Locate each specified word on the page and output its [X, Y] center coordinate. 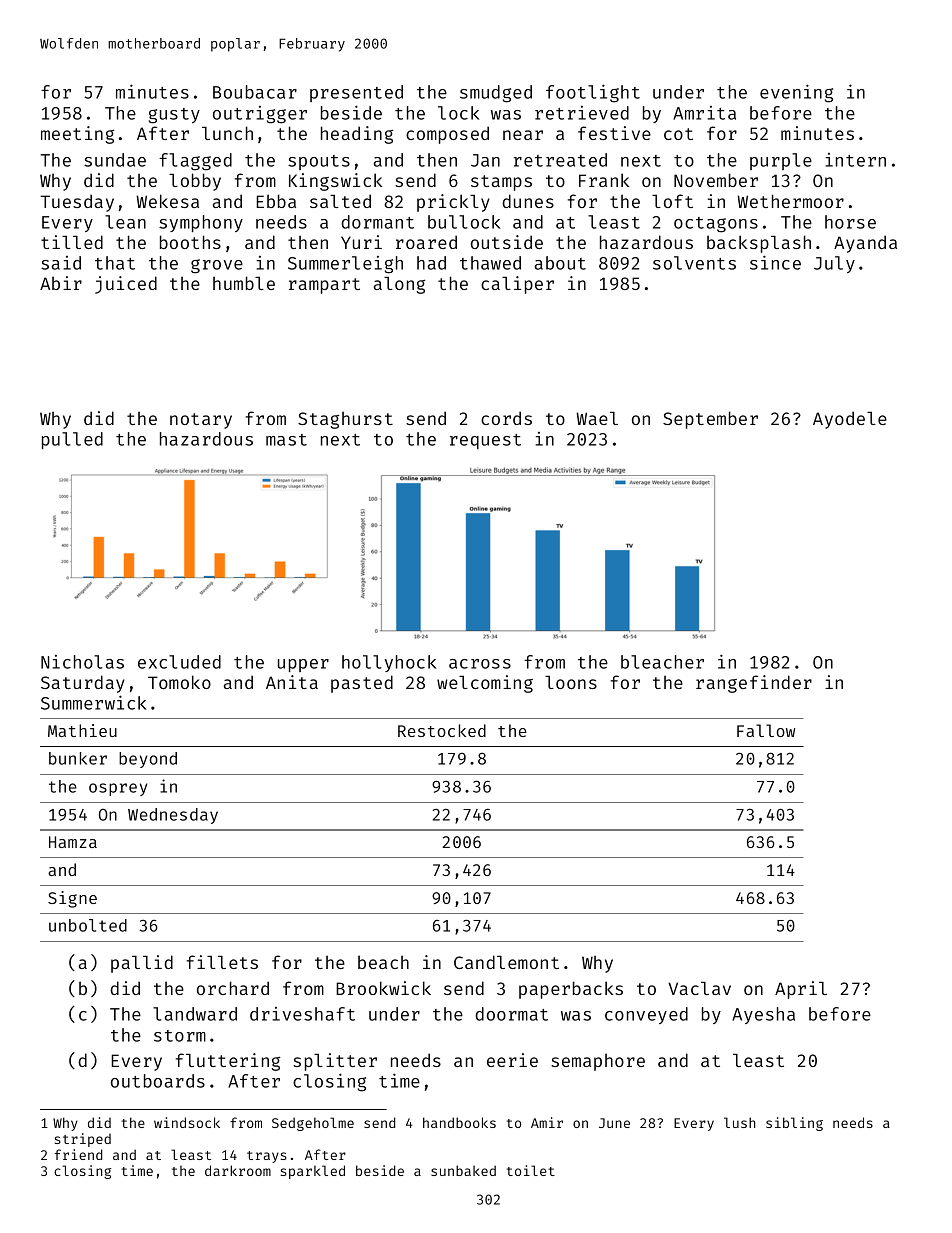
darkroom [238, 1170]
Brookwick [383, 988]
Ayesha [763, 1015]
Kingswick [336, 182]
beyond [148, 760]
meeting [78, 135]
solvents [694, 263]
